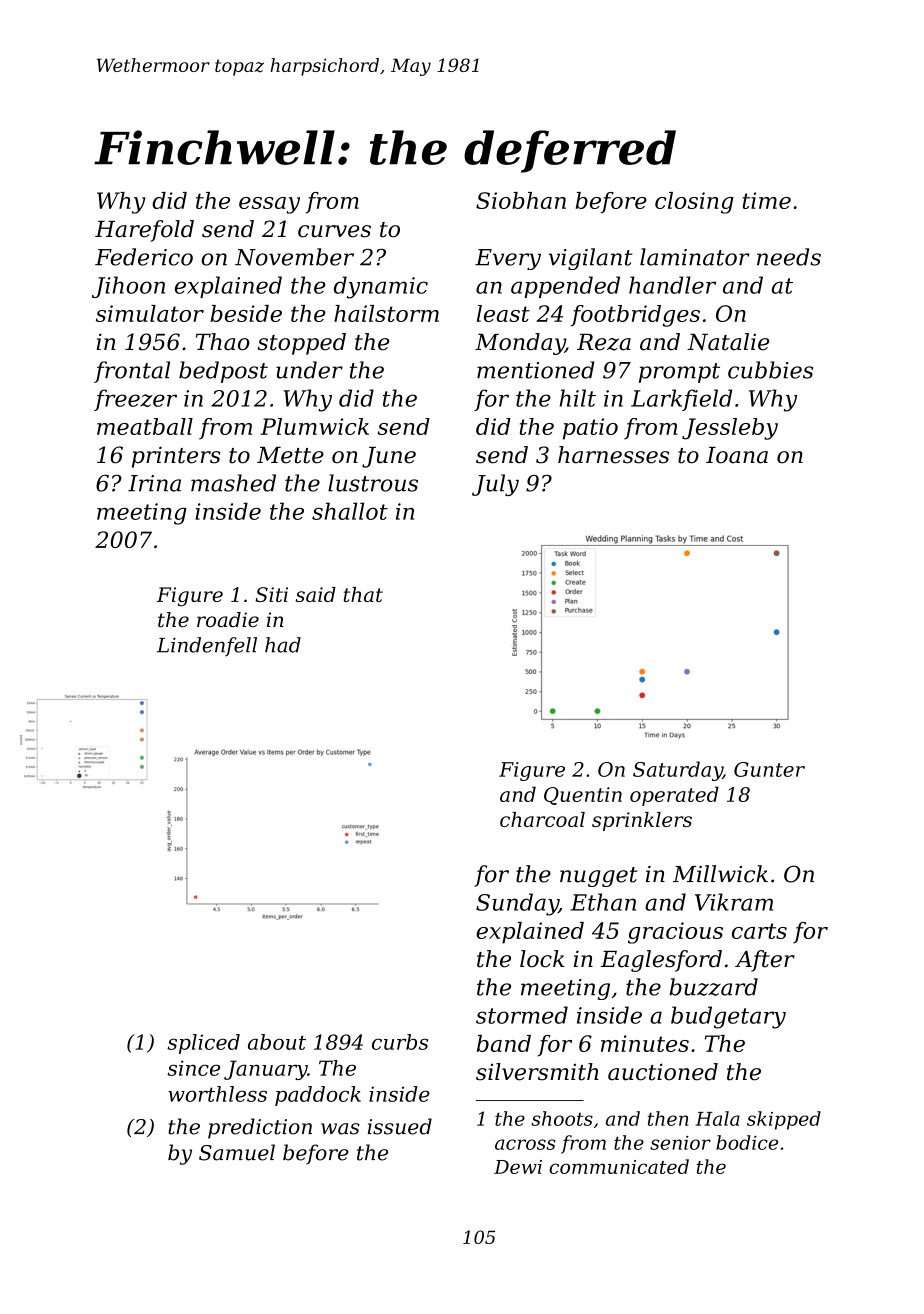 This screenshot has width=924, height=1314. What do you see at coordinates (400, 1042) in the screenshot?
I see `curbs` at bounding box center [400, 1042].
